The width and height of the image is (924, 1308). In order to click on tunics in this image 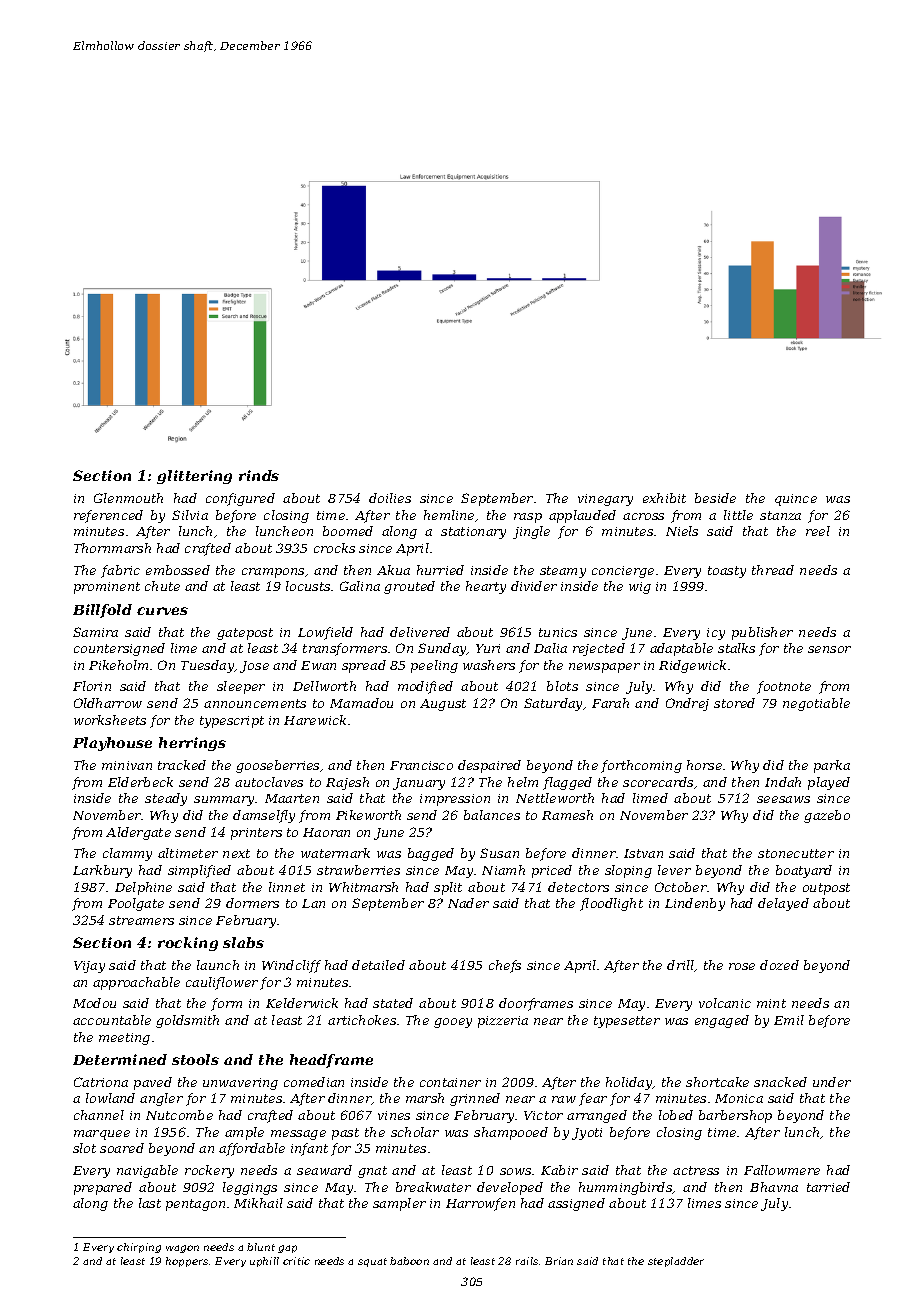, I will do `click(558, 632)`.
